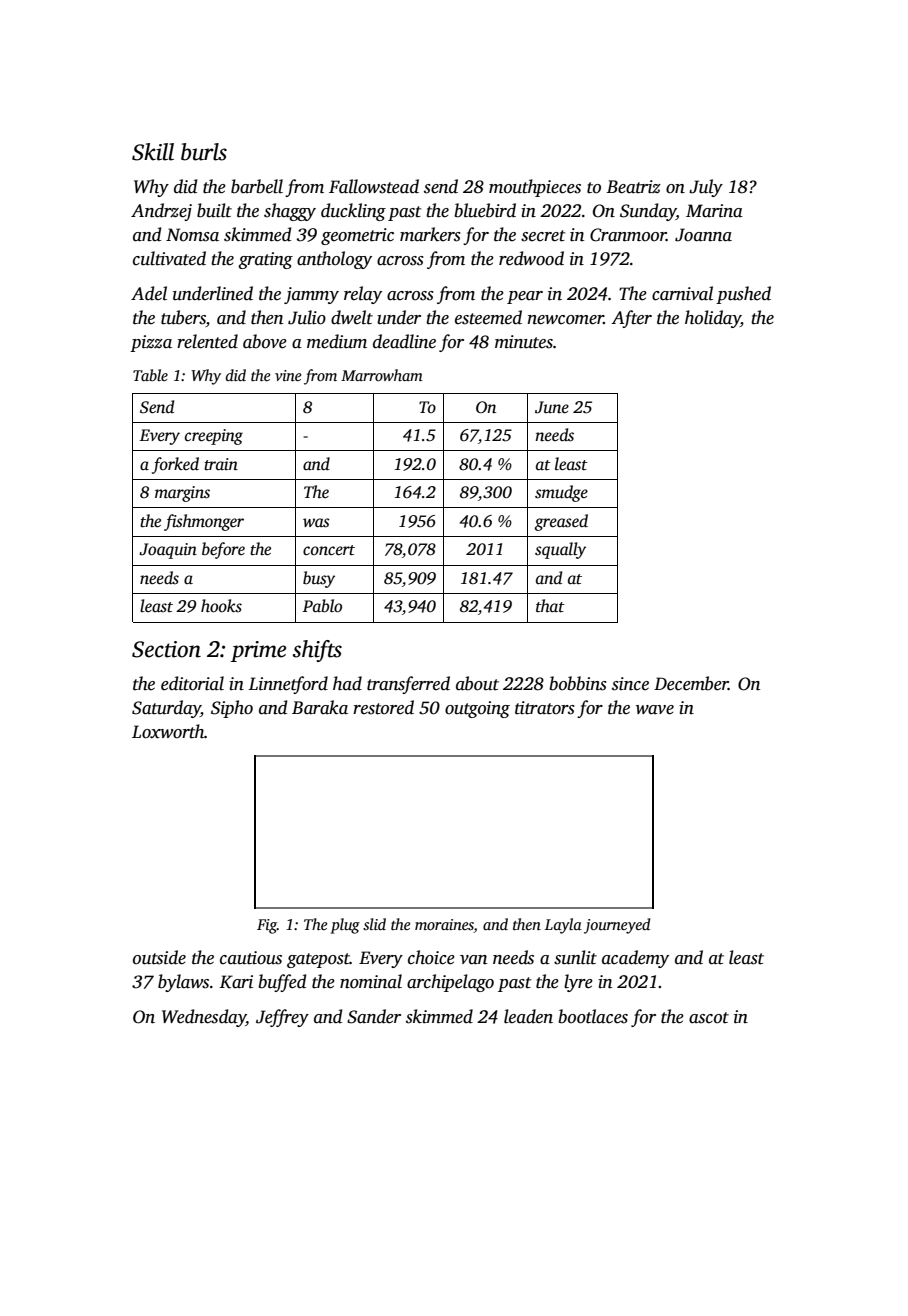 The width and height of the screenshot is (908, 1316). What do you see at coordinates (182, 494) in the screenshot?
I see `margins` at bounding box center [182, 494].
